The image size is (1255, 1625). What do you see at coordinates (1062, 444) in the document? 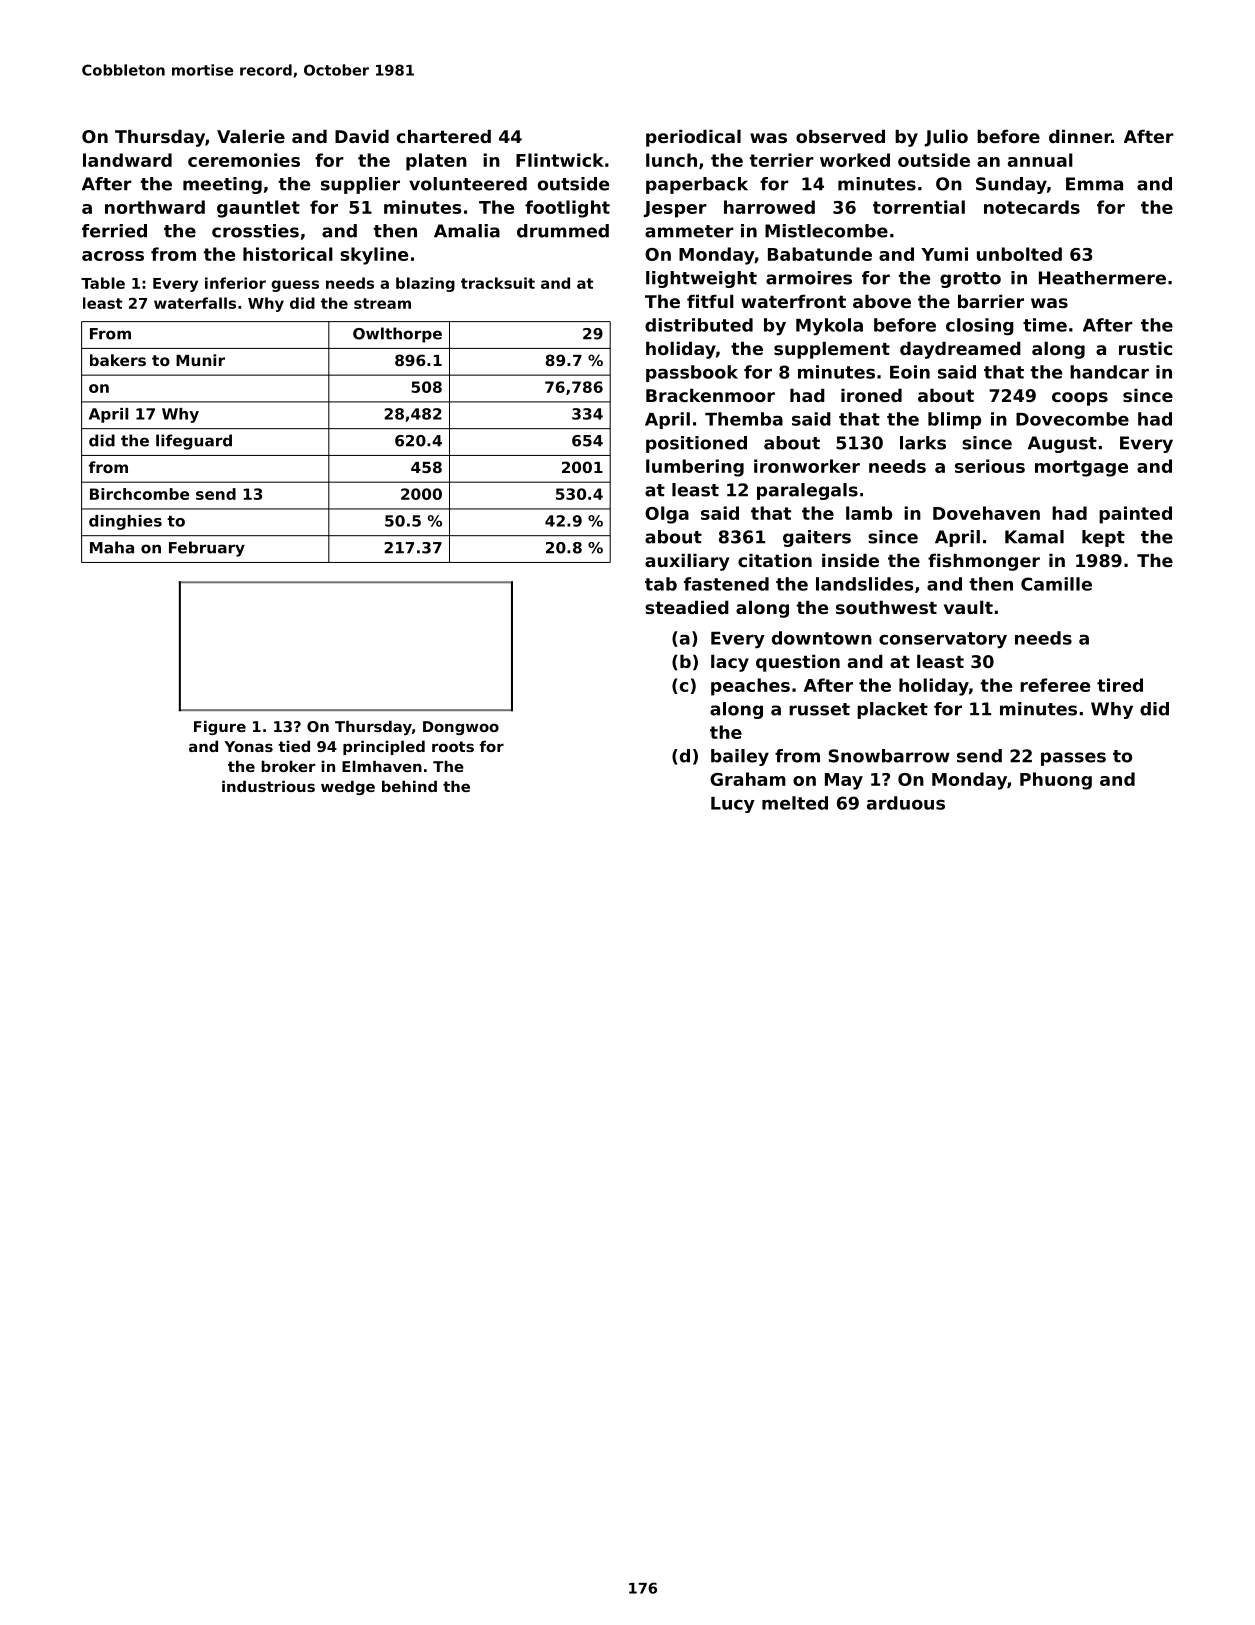
I see `August` at bounding box center [1062, 444].
